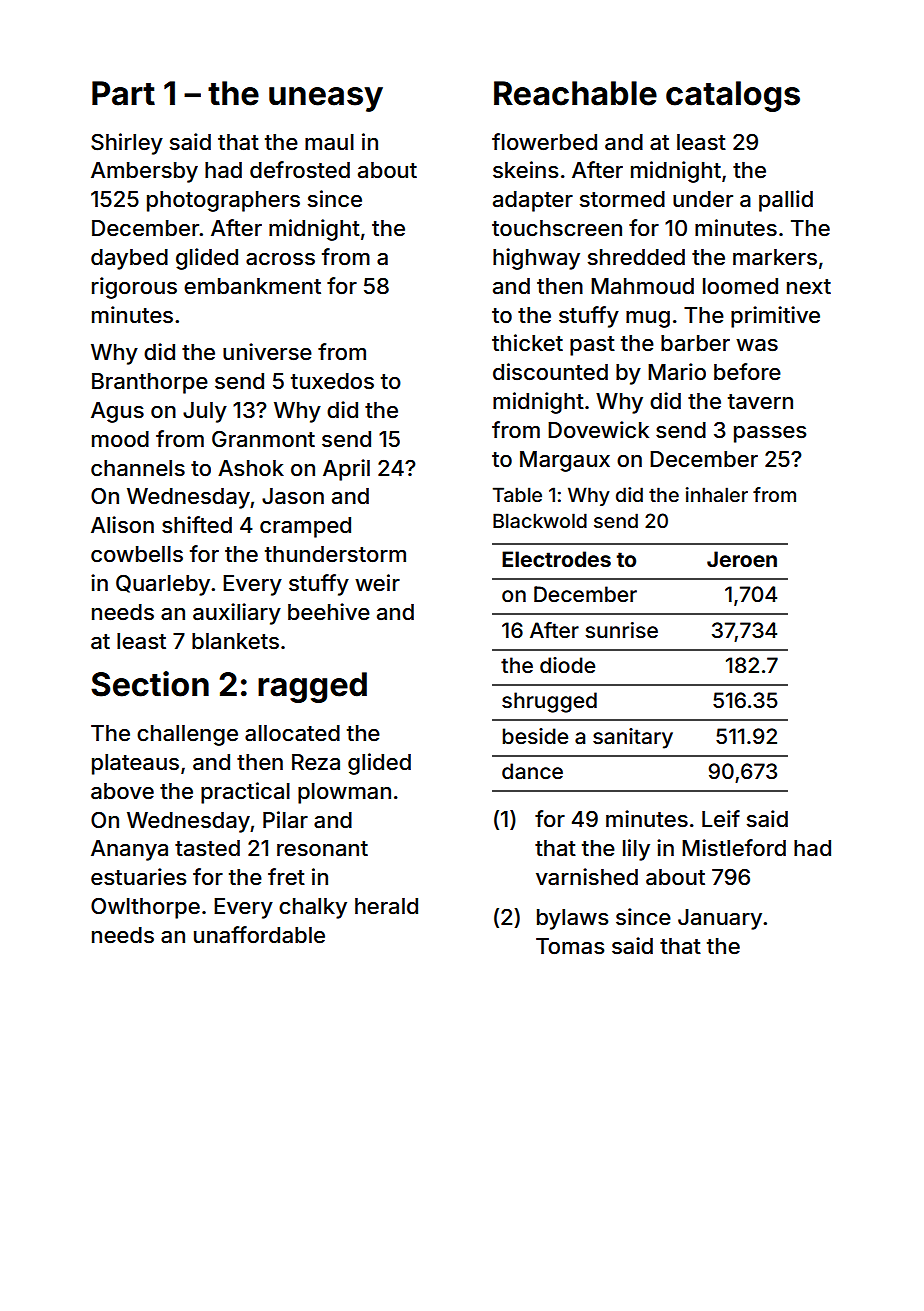 The image size is (924, 1311). I want to click on unaffordable, so click(259, 935).
